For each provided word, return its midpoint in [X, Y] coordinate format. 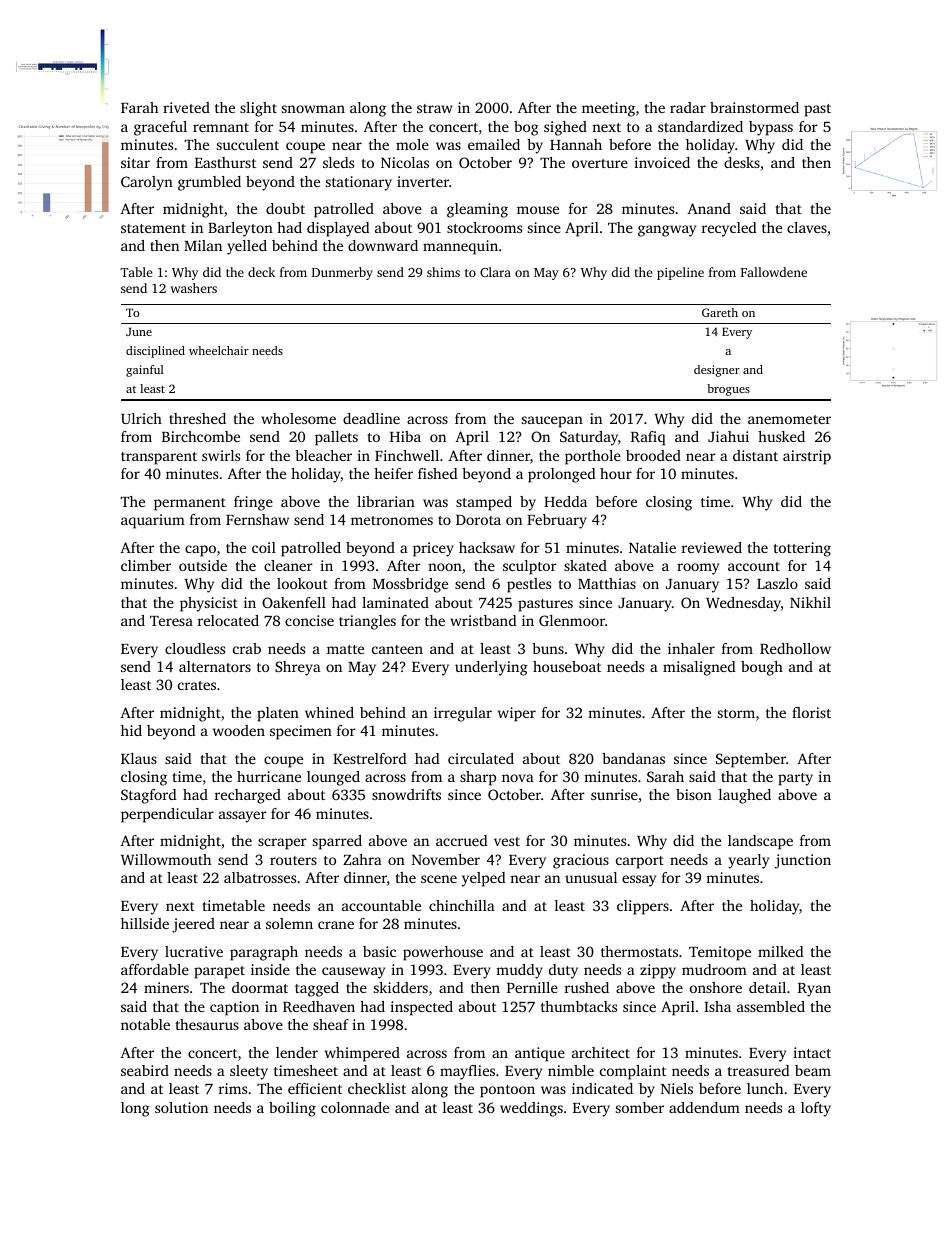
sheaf [331, 1024]
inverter [423, 181]
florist [811, 712]
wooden [239, 730]
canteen [397, 649]
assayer [243, 817]
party [795, 779]
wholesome [298, 418]
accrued [462, 840]
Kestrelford [370, 758]
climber [146, 565]
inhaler [691, 648]
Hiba [405, 436]
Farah [139, 107]
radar [688, 107]
